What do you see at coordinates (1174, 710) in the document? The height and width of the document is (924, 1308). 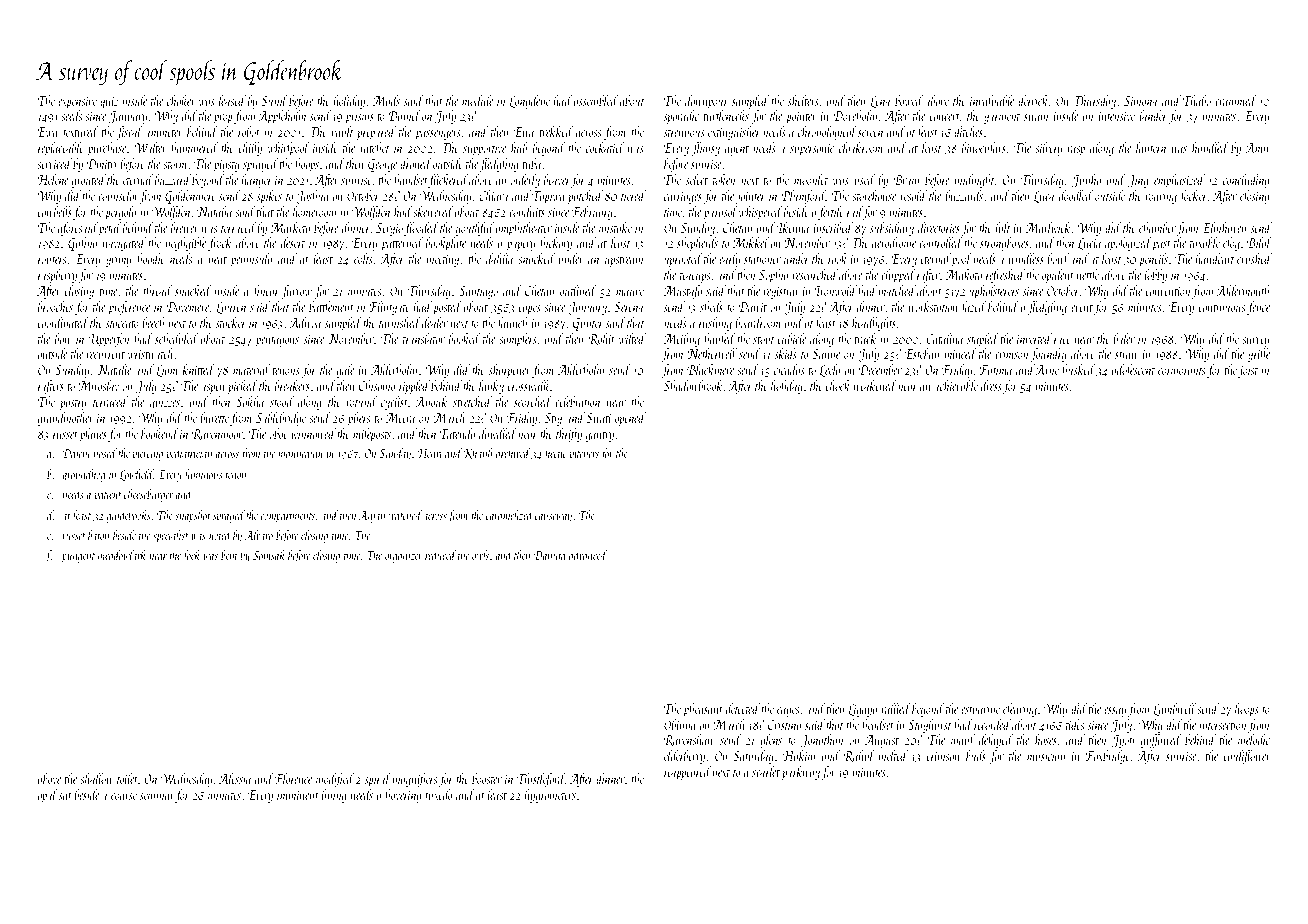 I see `Lambwell` at bounding box center [1174, 710].
